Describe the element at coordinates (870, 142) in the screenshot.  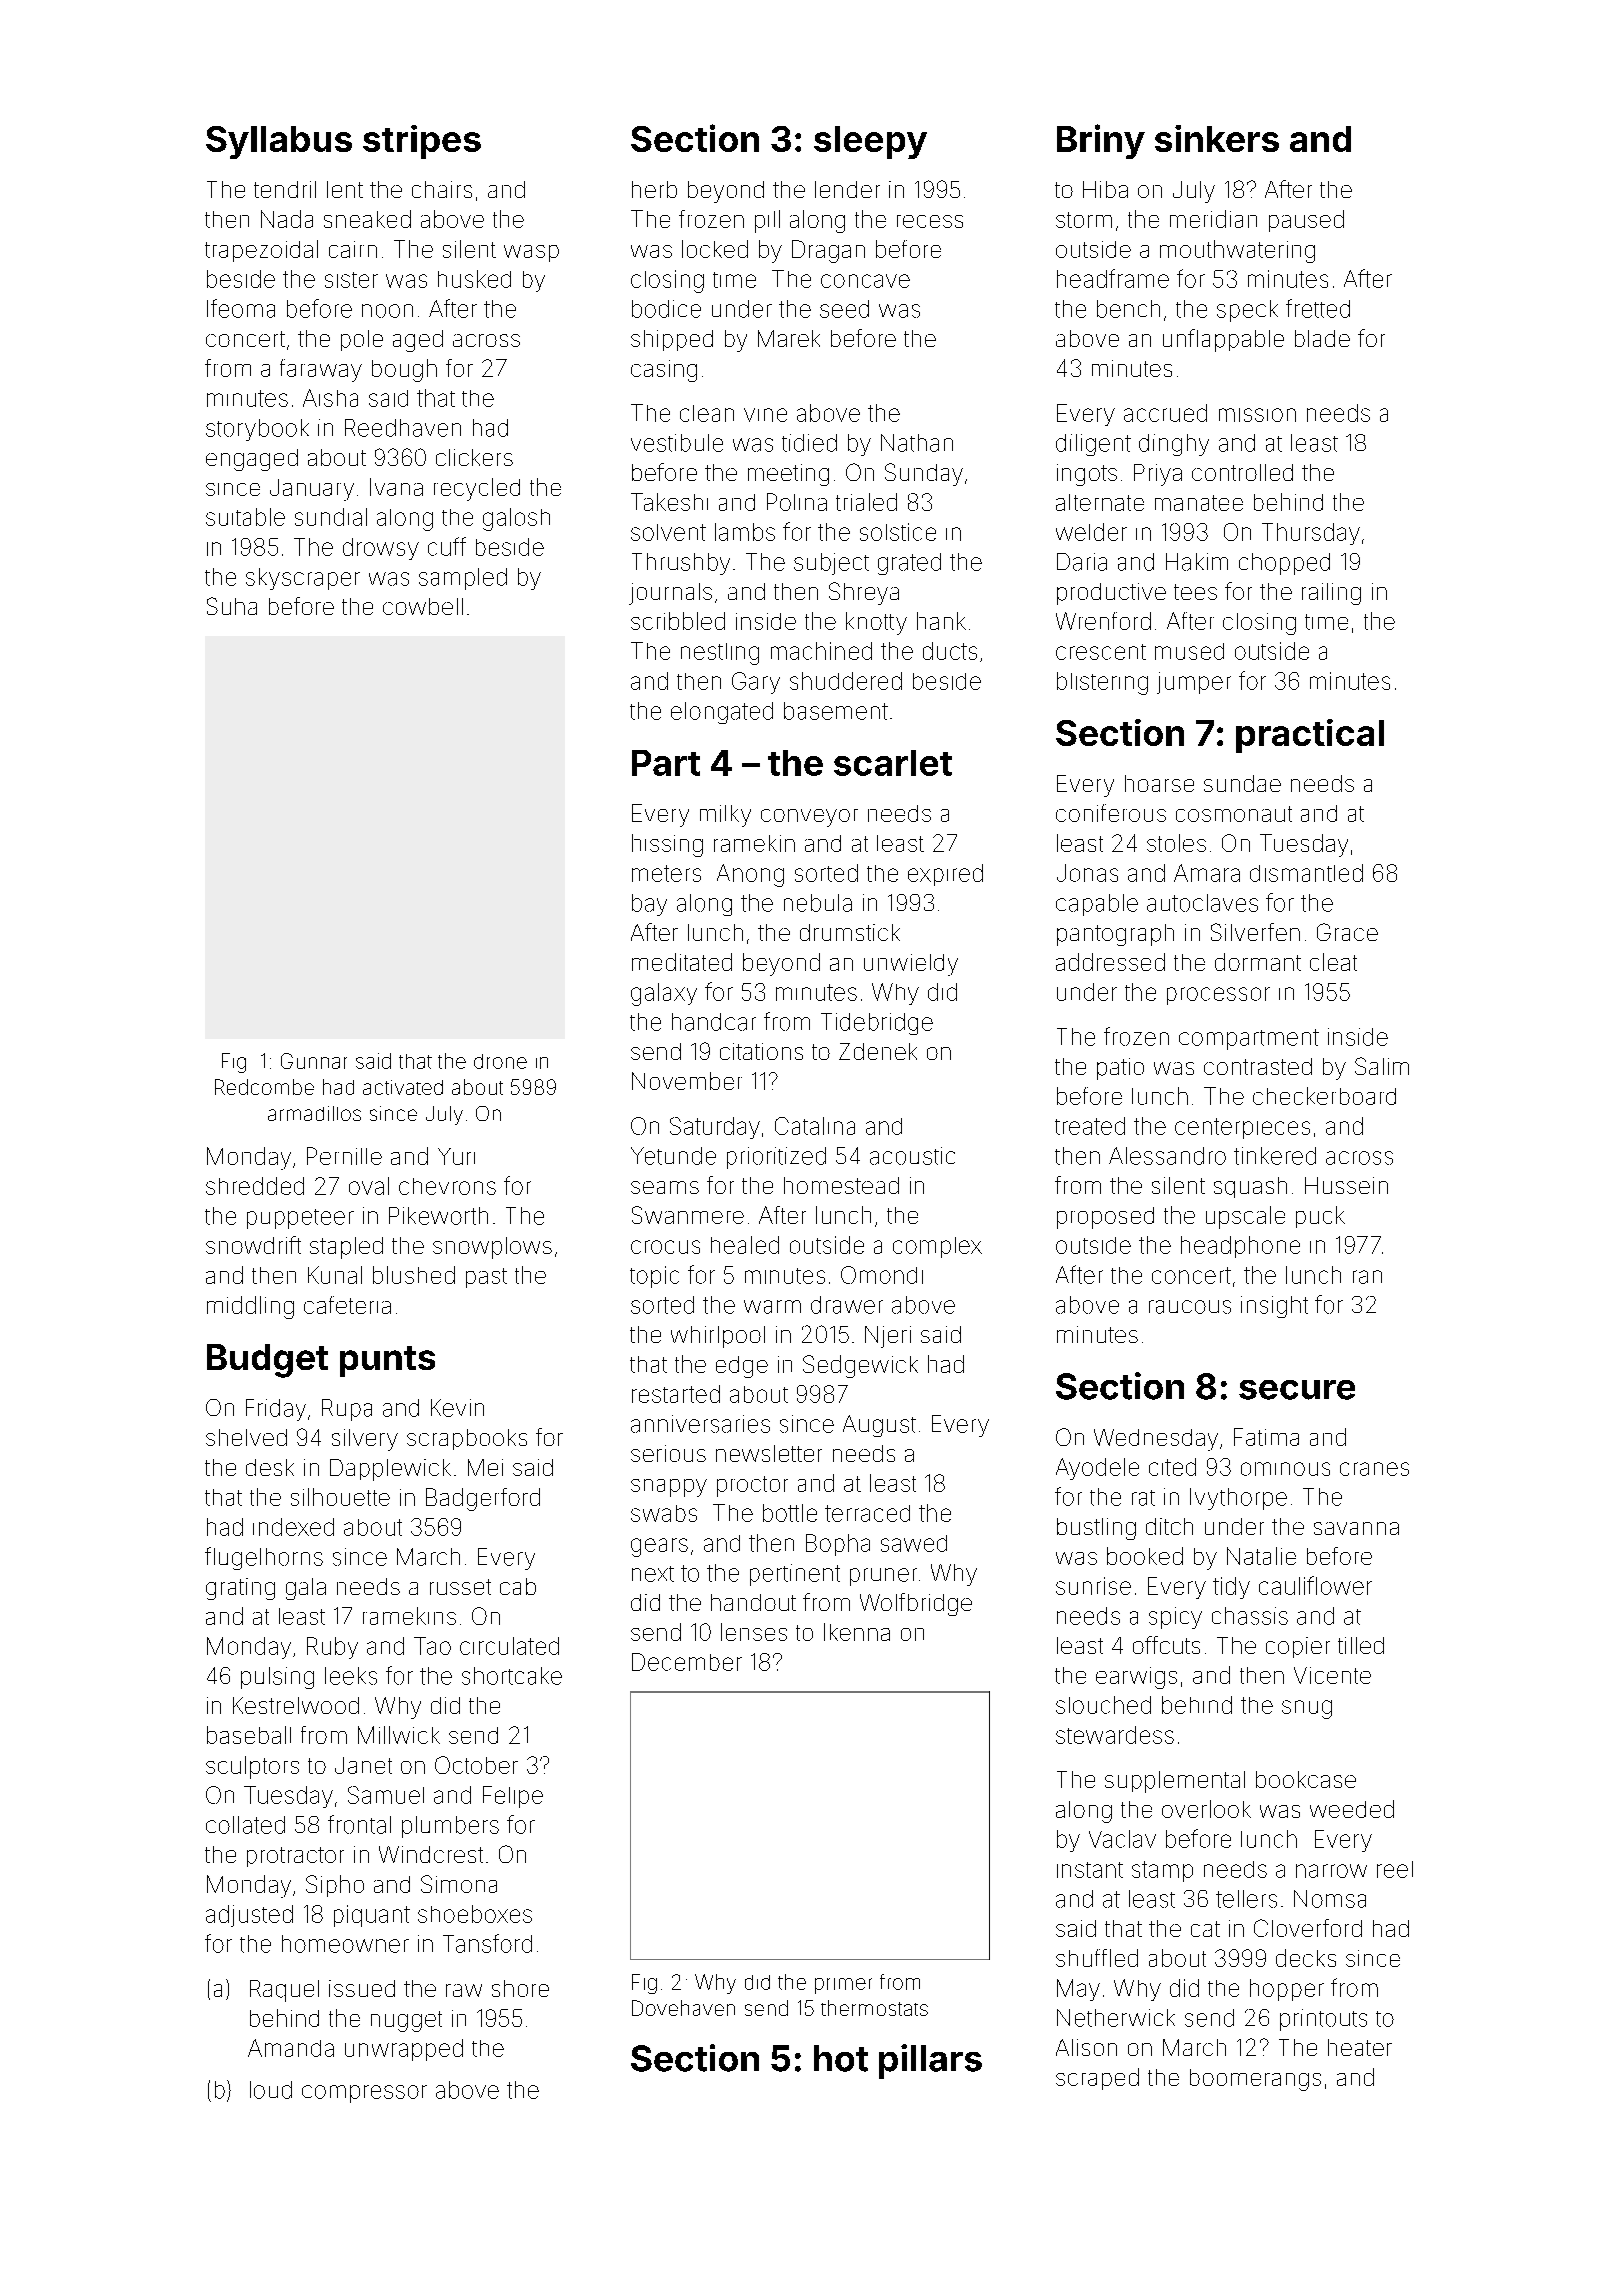
I see `sleepy` at that location.
